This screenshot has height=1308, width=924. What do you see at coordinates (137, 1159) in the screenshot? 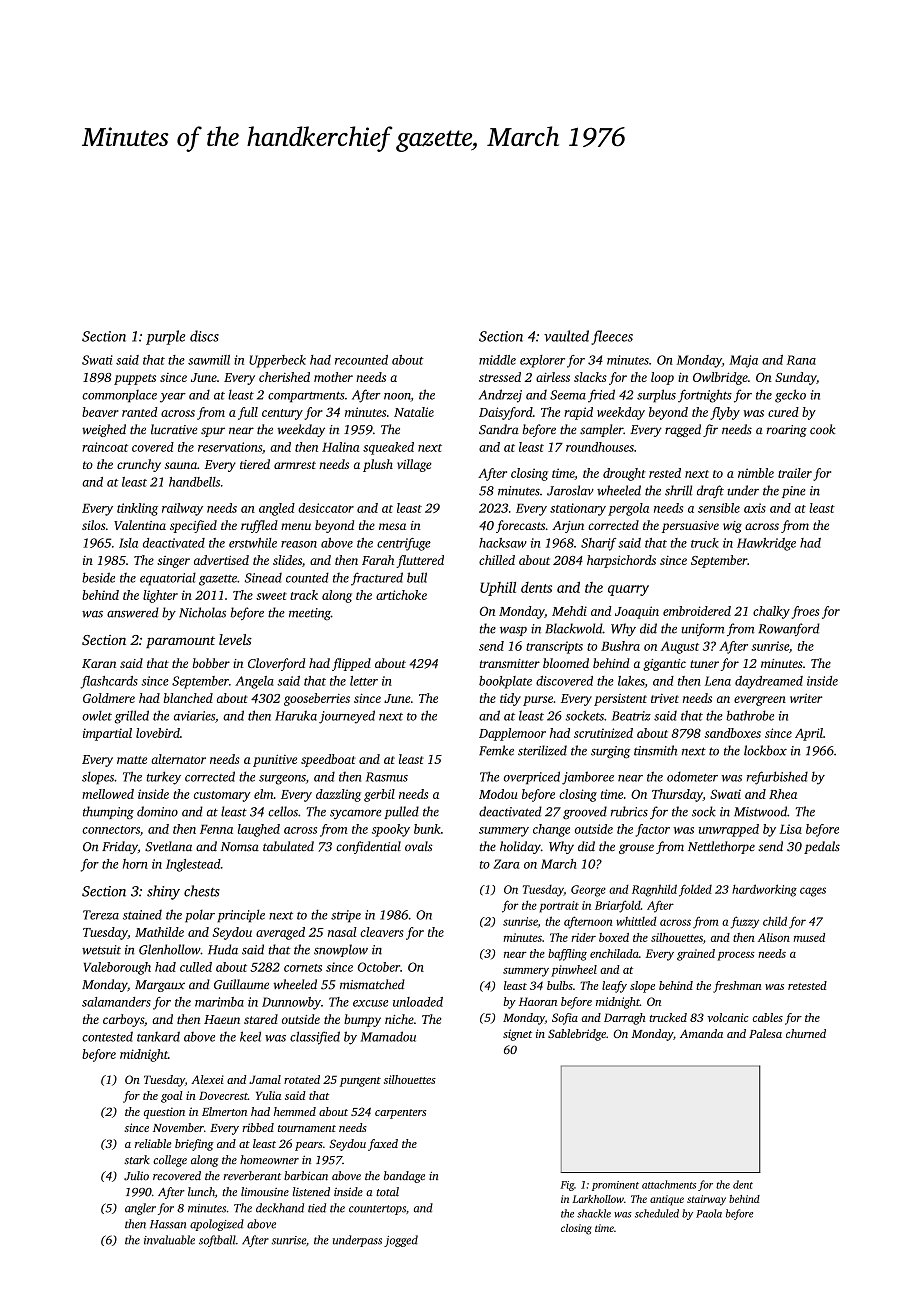
I see `stark` at bounding box center [137, 1159].
